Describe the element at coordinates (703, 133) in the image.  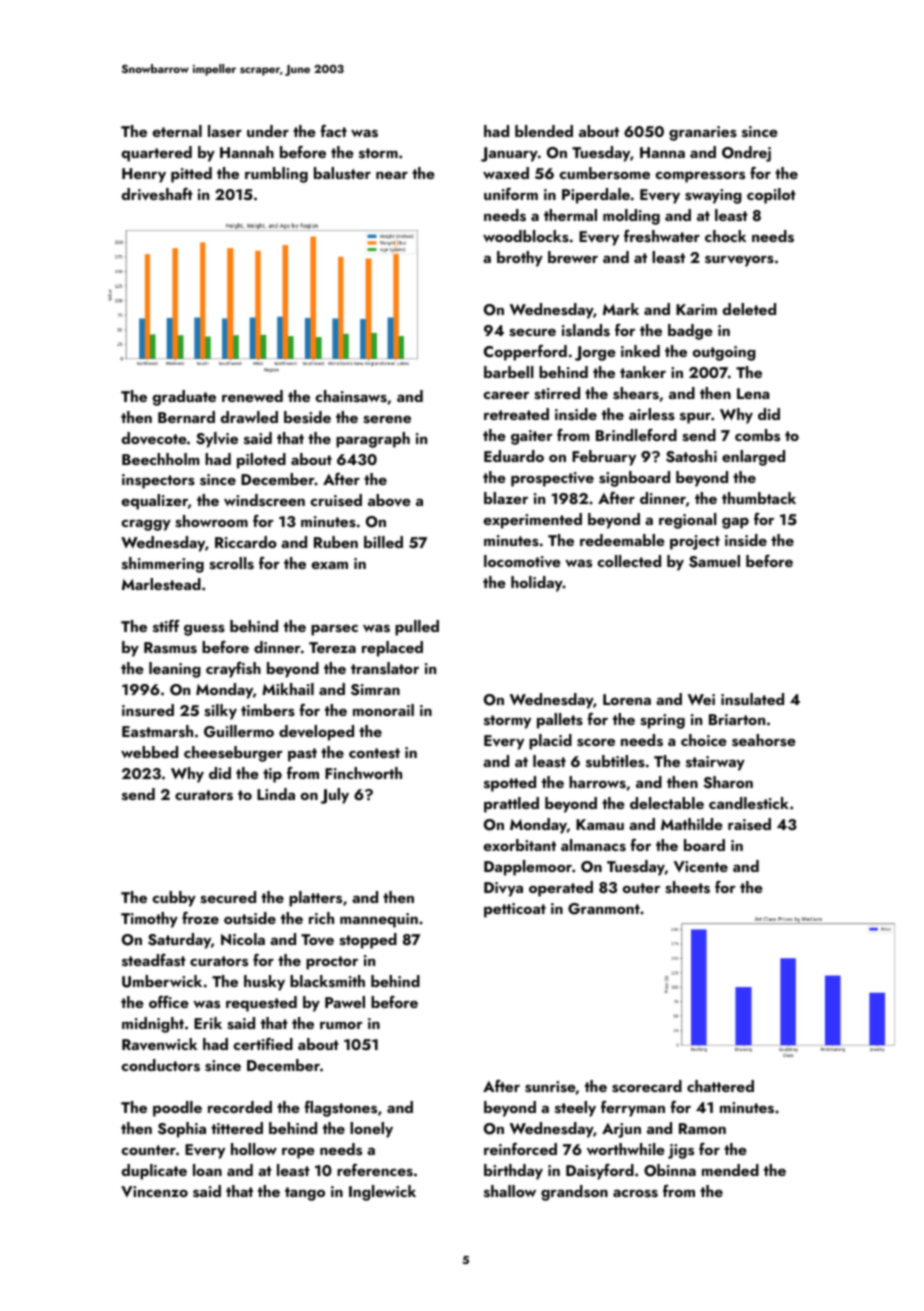
I see `granaries` at that location.
